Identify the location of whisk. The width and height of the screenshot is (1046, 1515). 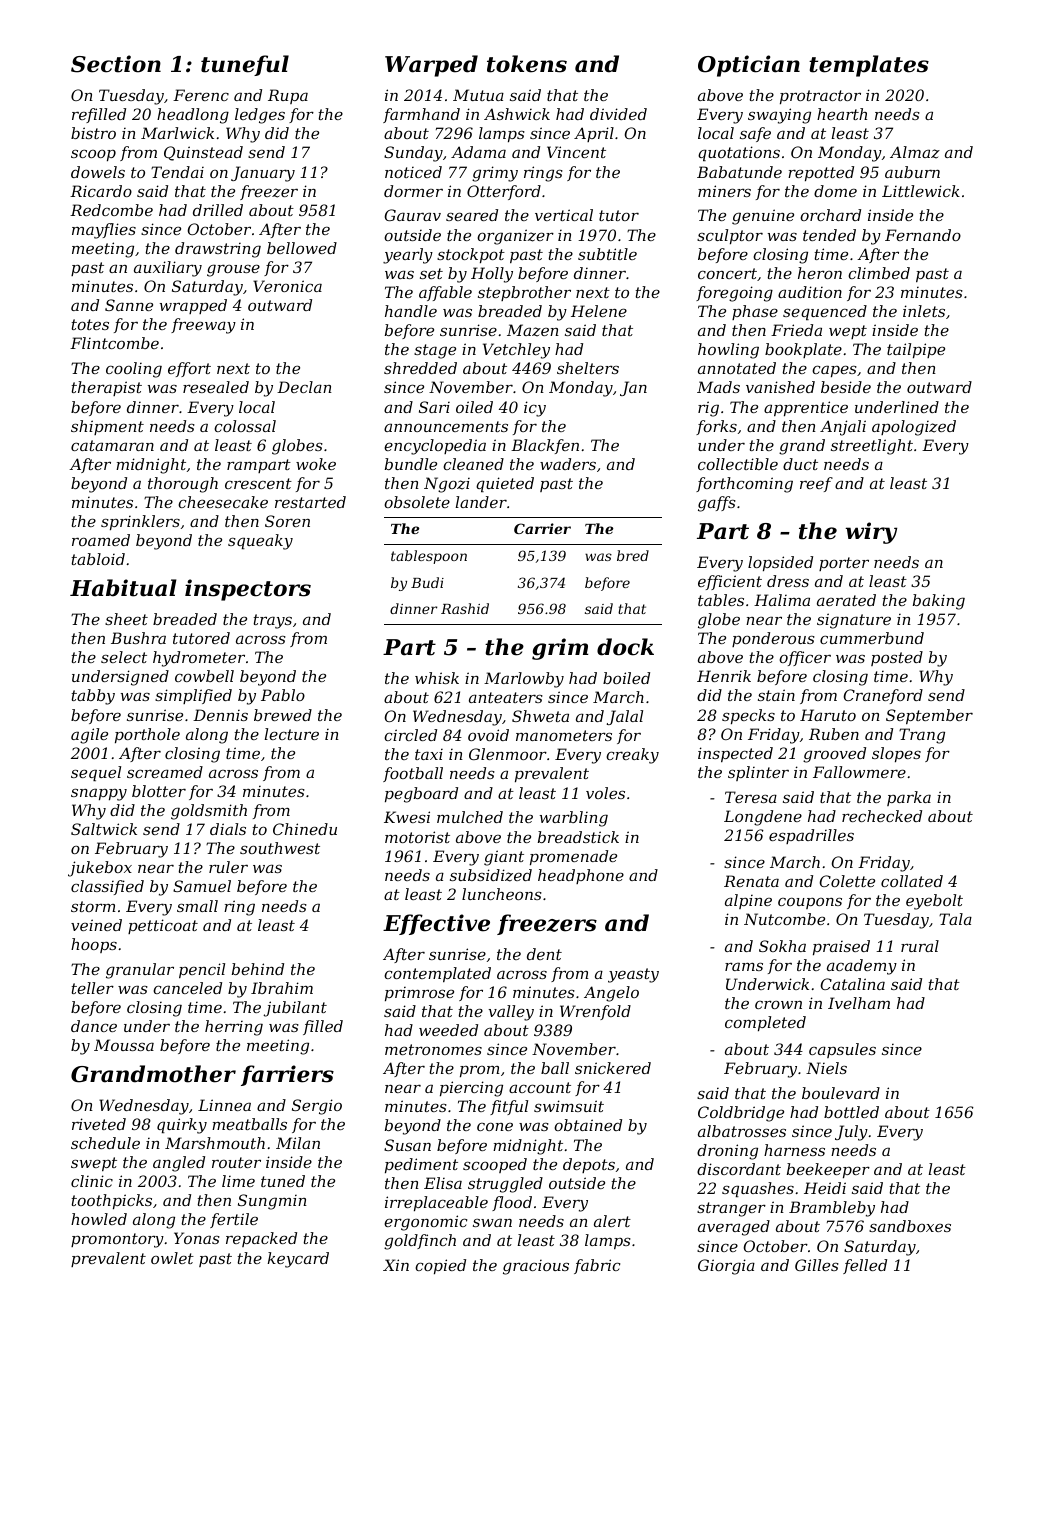
(437, 678).
